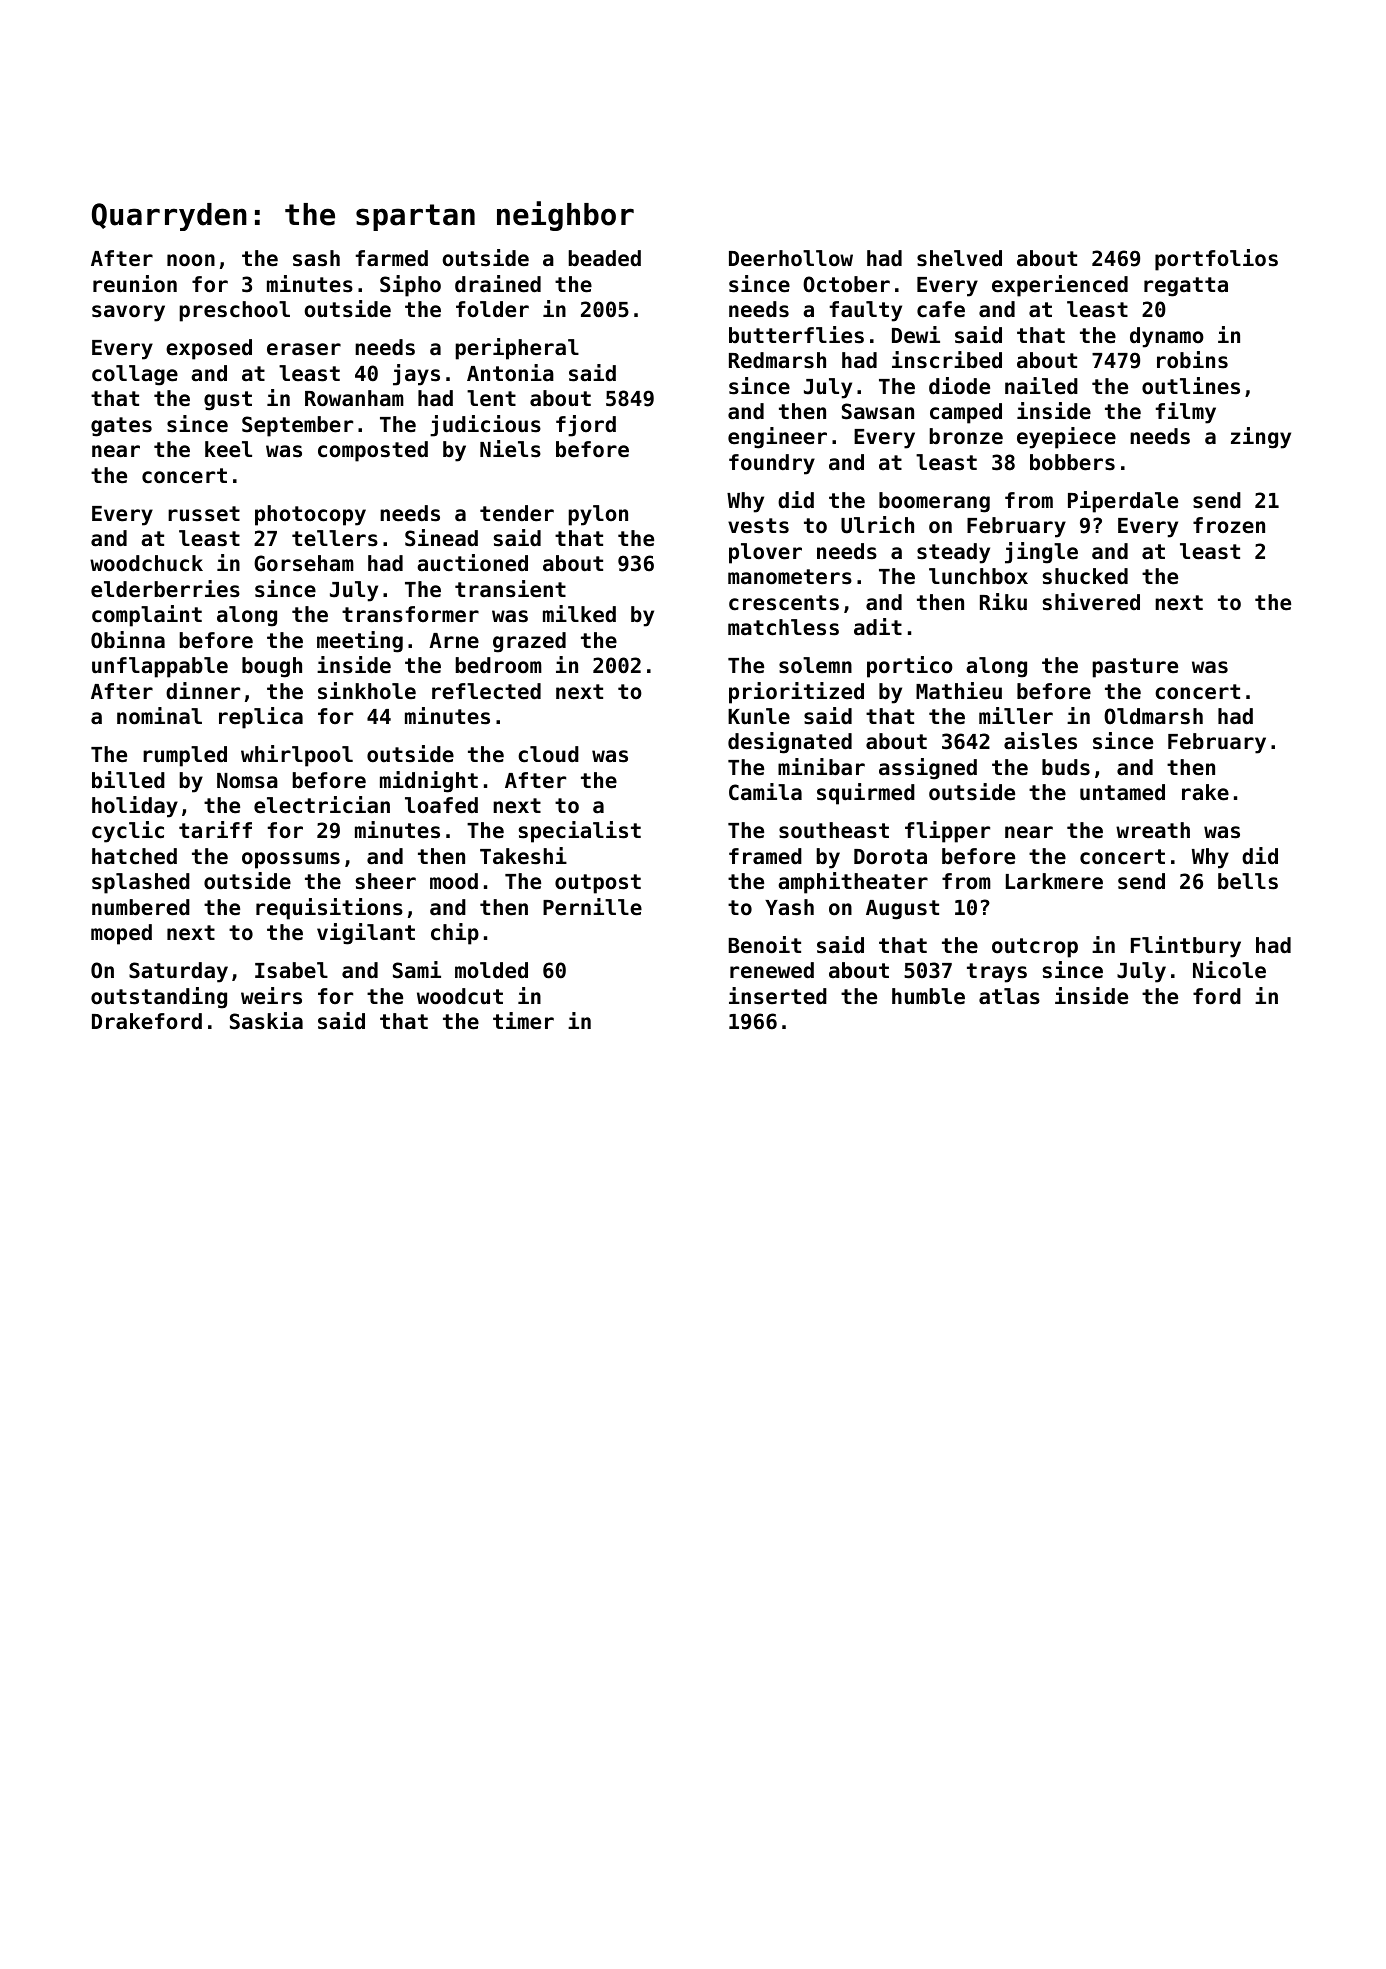  Describe the element at coordinates (759, 716) in the screenshot. I see `Kunle` at that location.
